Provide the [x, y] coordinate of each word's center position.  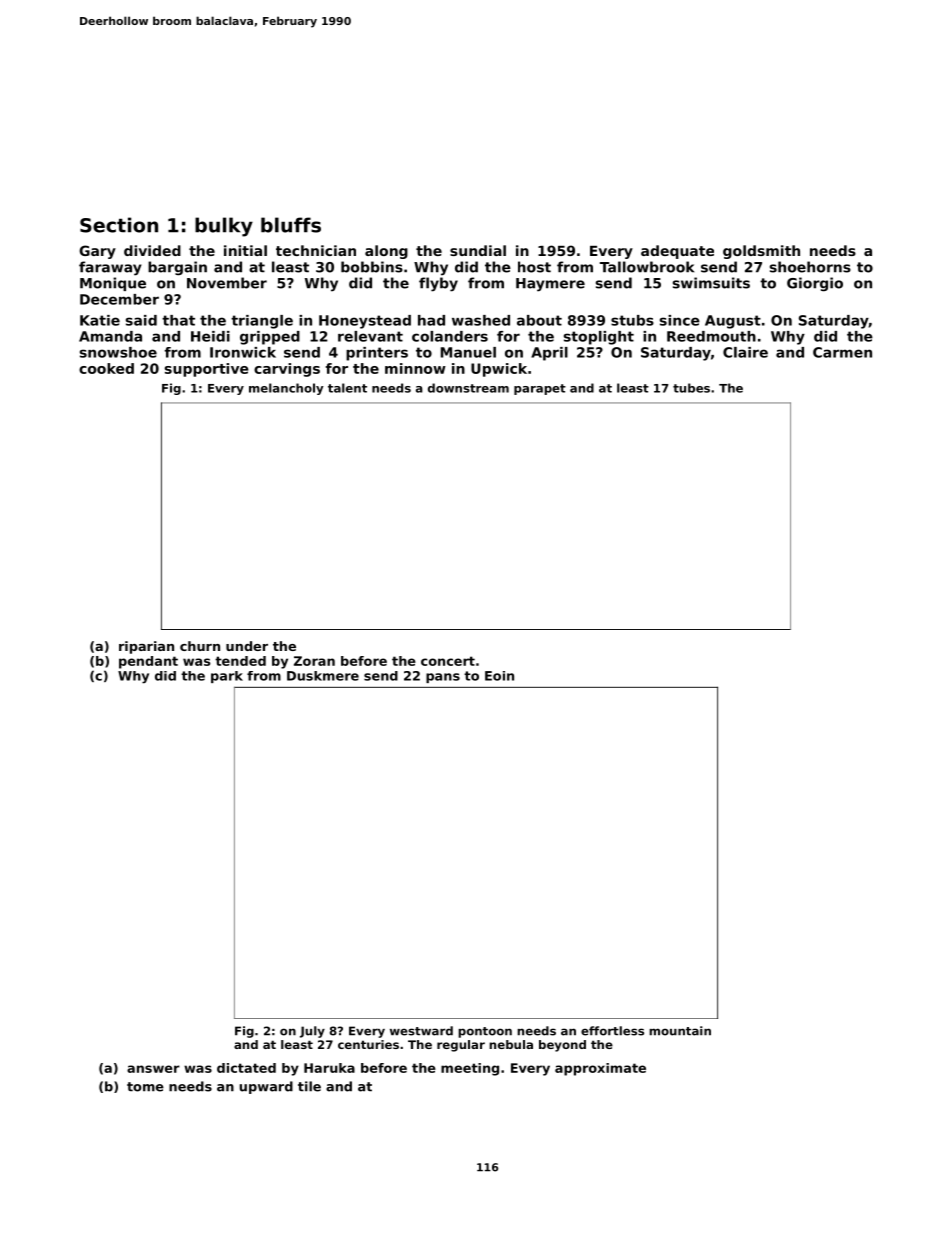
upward [266, 1087]
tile [309, 1086]
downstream [468, 388]
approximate [600, 1069]
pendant [148, 662]
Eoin [499, 676]
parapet [540, 389]
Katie [100, 320]
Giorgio [815, 284]
